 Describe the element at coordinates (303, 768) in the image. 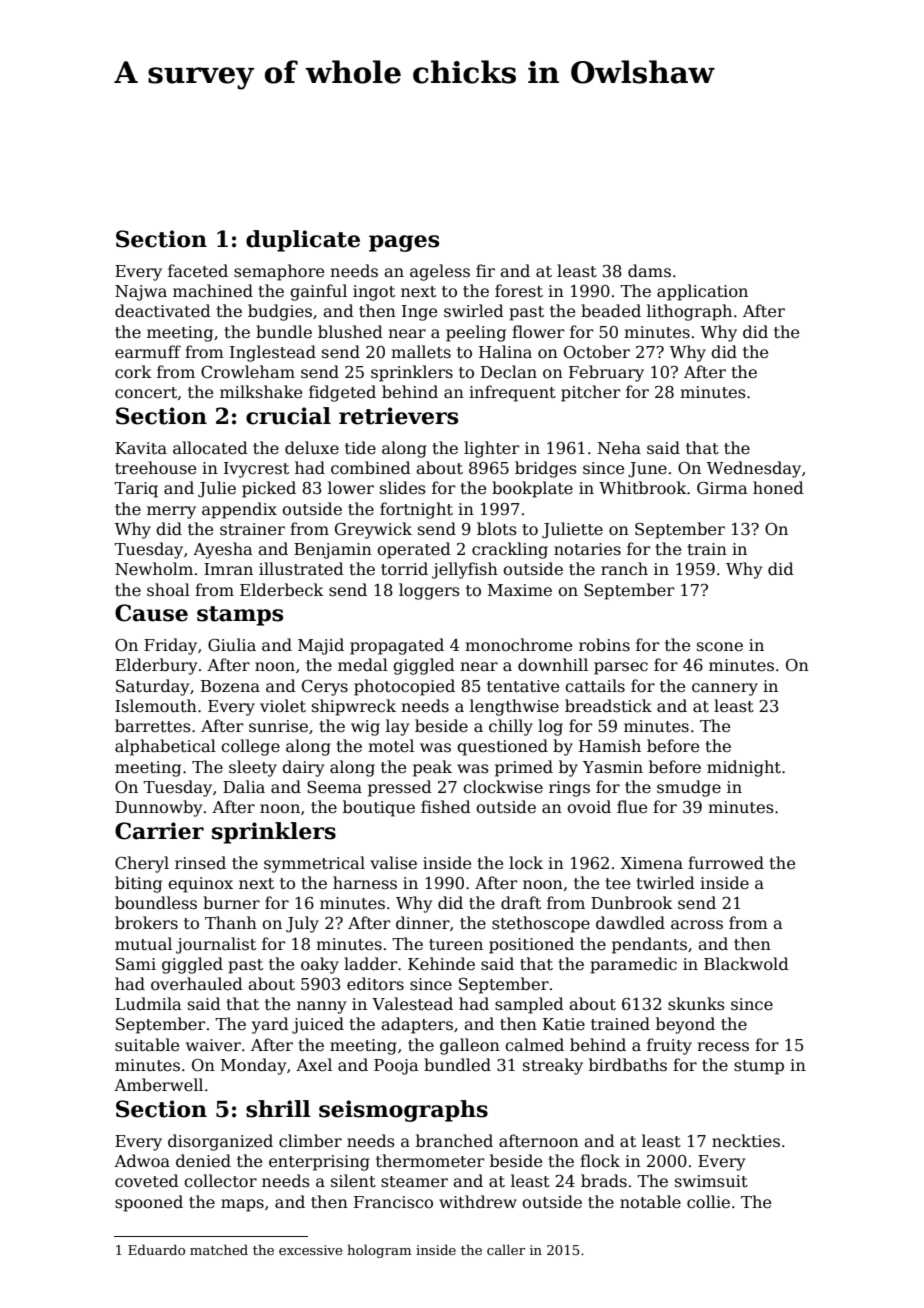

I see `dairy` at that location.
